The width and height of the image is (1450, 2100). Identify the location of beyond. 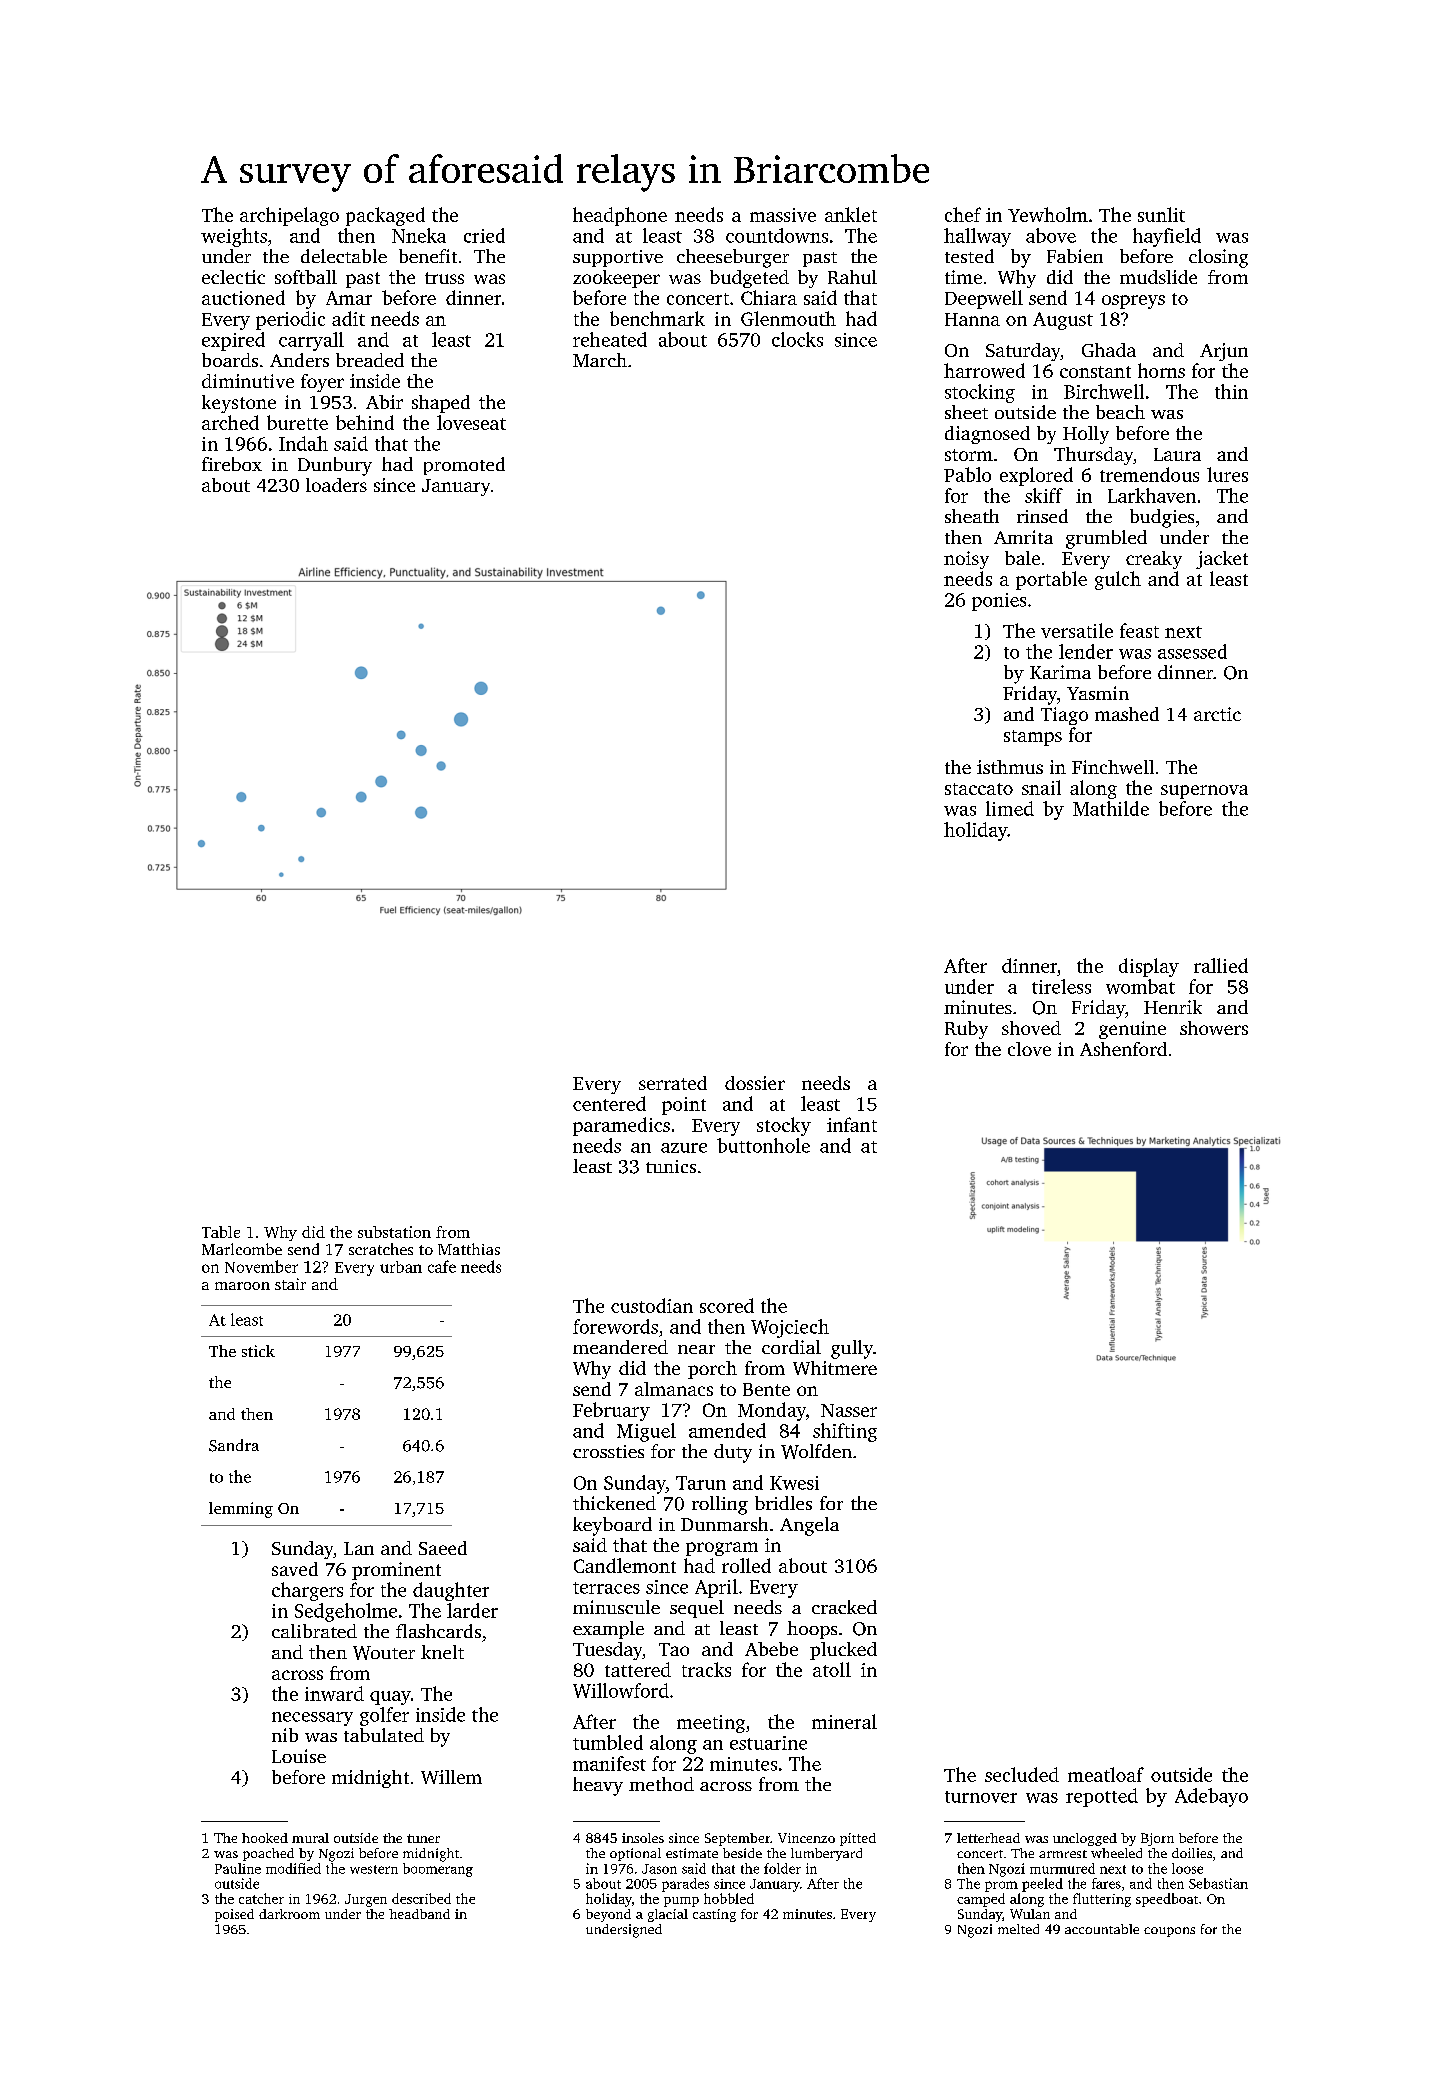
(608, 1915).
